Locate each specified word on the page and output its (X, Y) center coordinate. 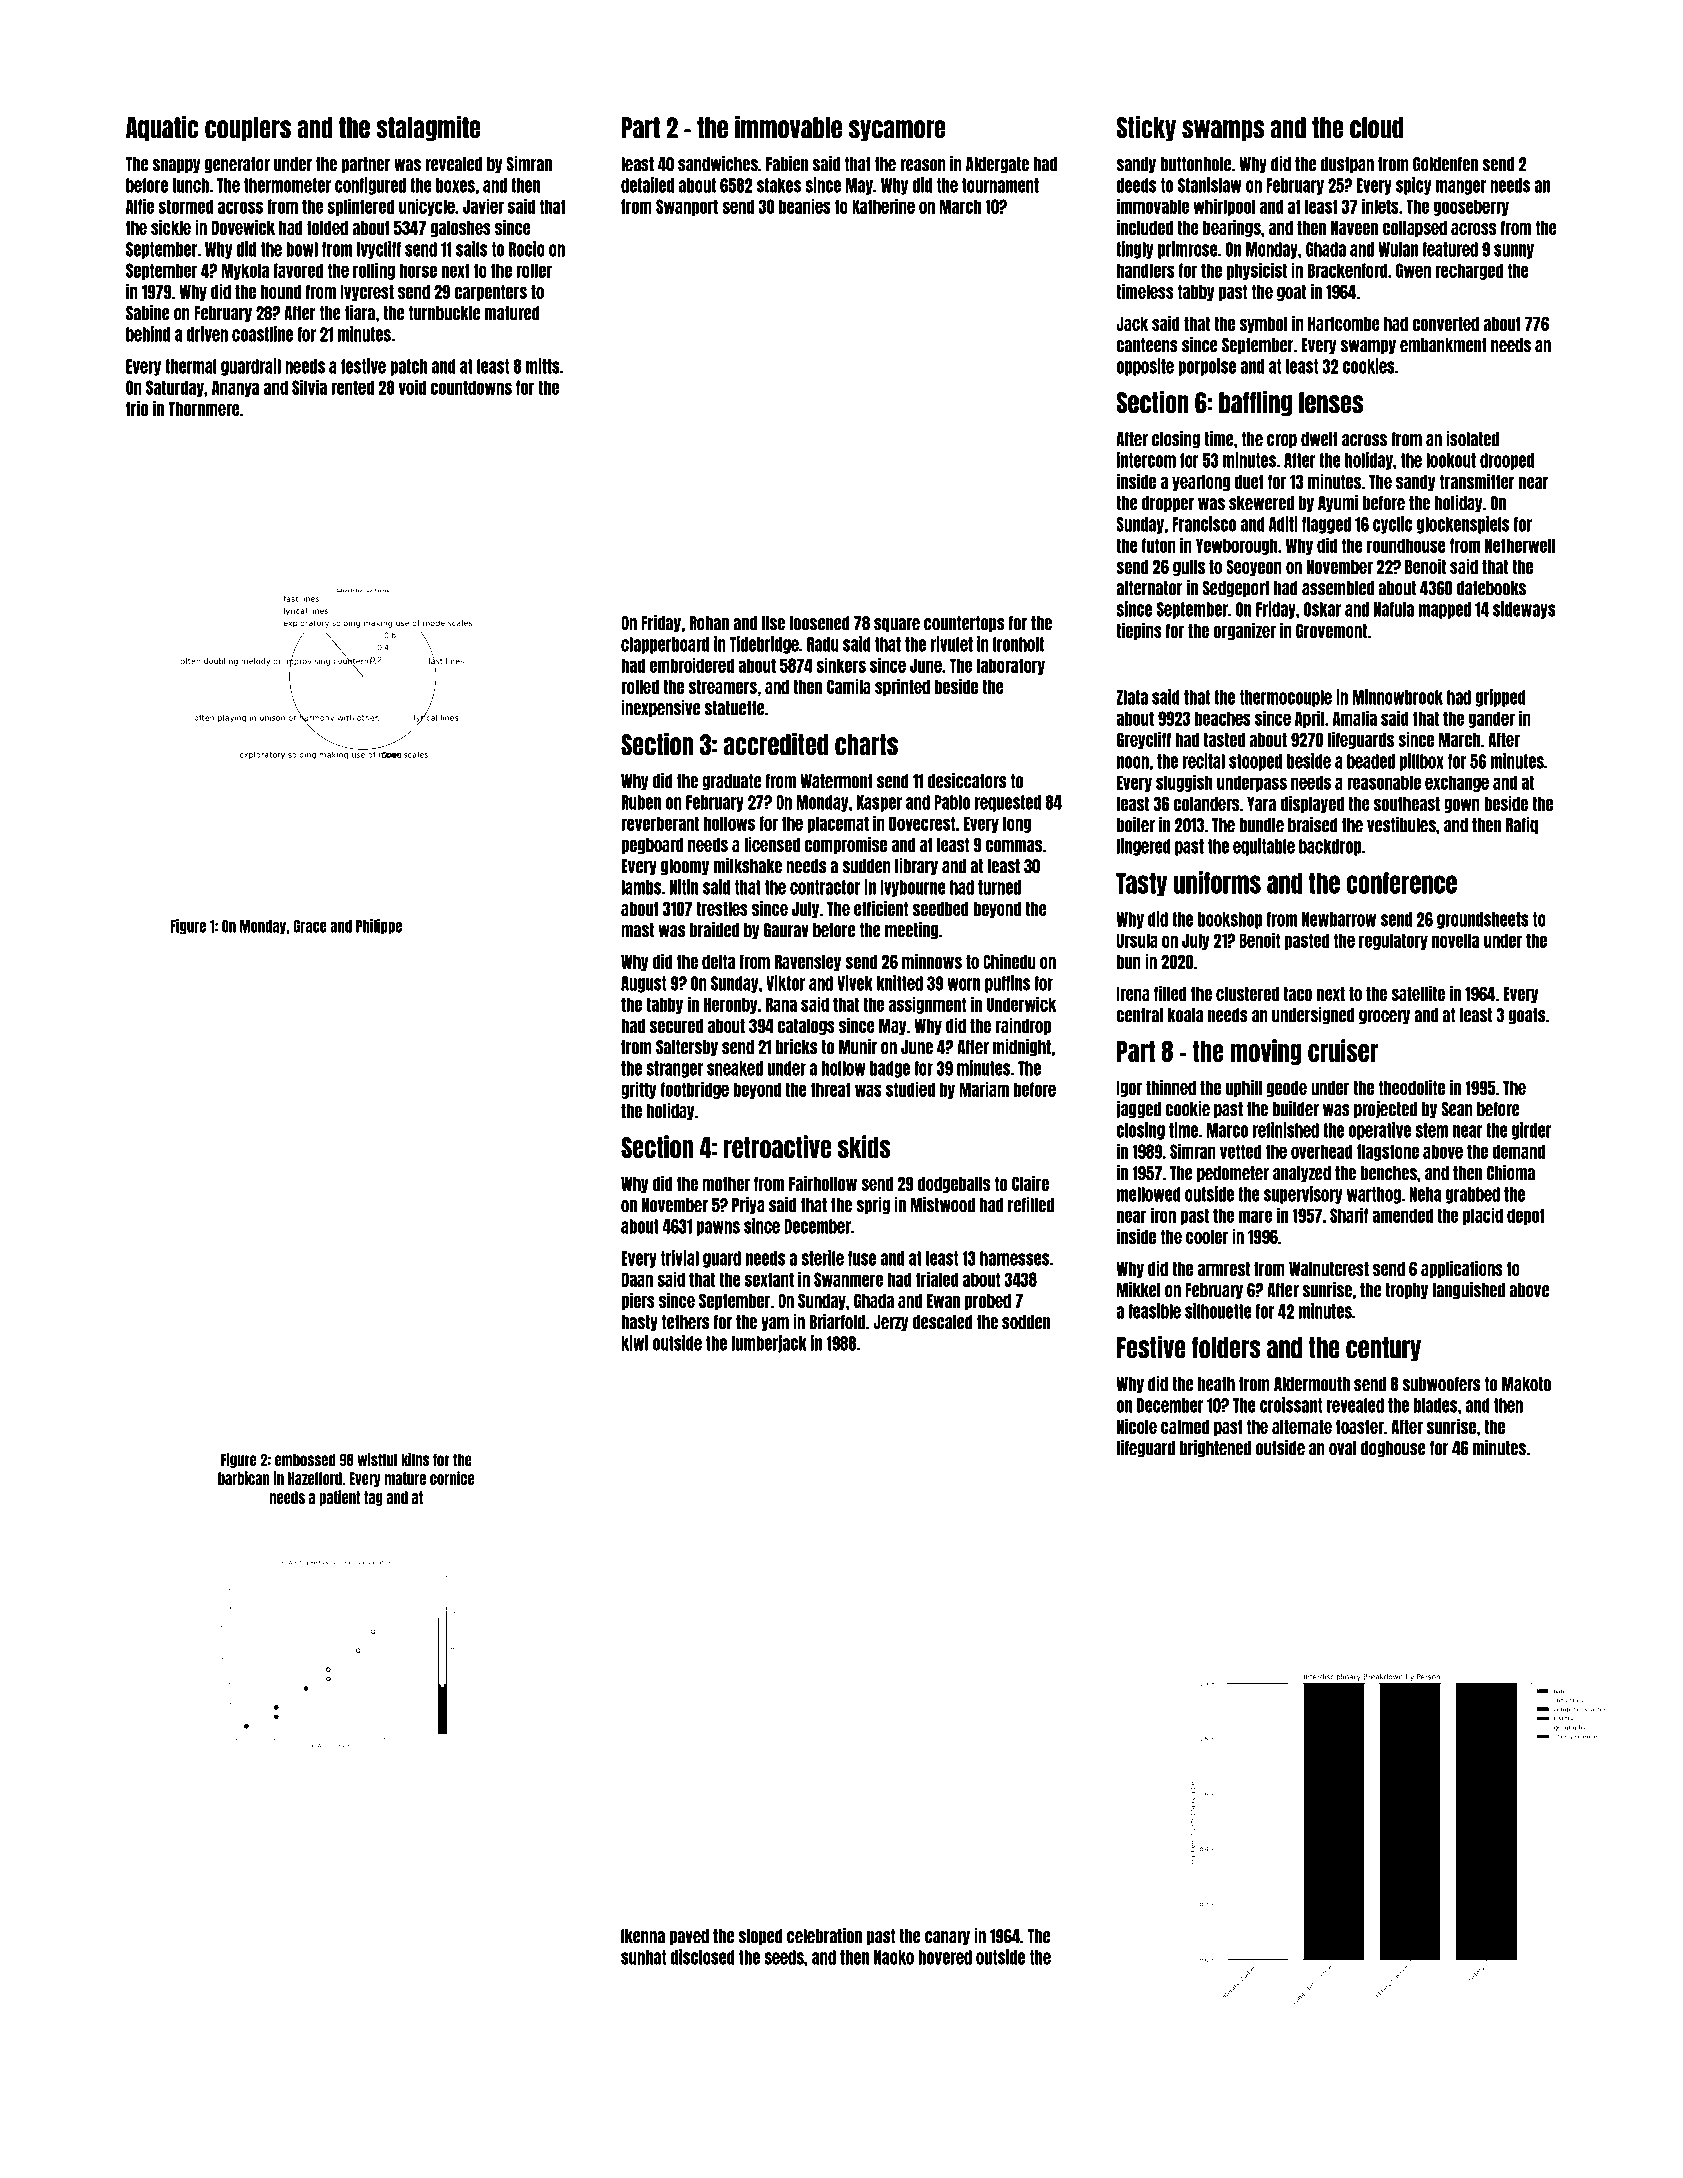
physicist (1257, 271)
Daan (637, 1279)
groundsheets (1483, 920)
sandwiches (718, 164)
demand (1518, 1151)
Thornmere (204, 409)
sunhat (643, 1957)
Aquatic (162, 128)
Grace (310, 926)
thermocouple (1286, 698)
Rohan (709, 623)
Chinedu (1009, 961)
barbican (244, 1478)
